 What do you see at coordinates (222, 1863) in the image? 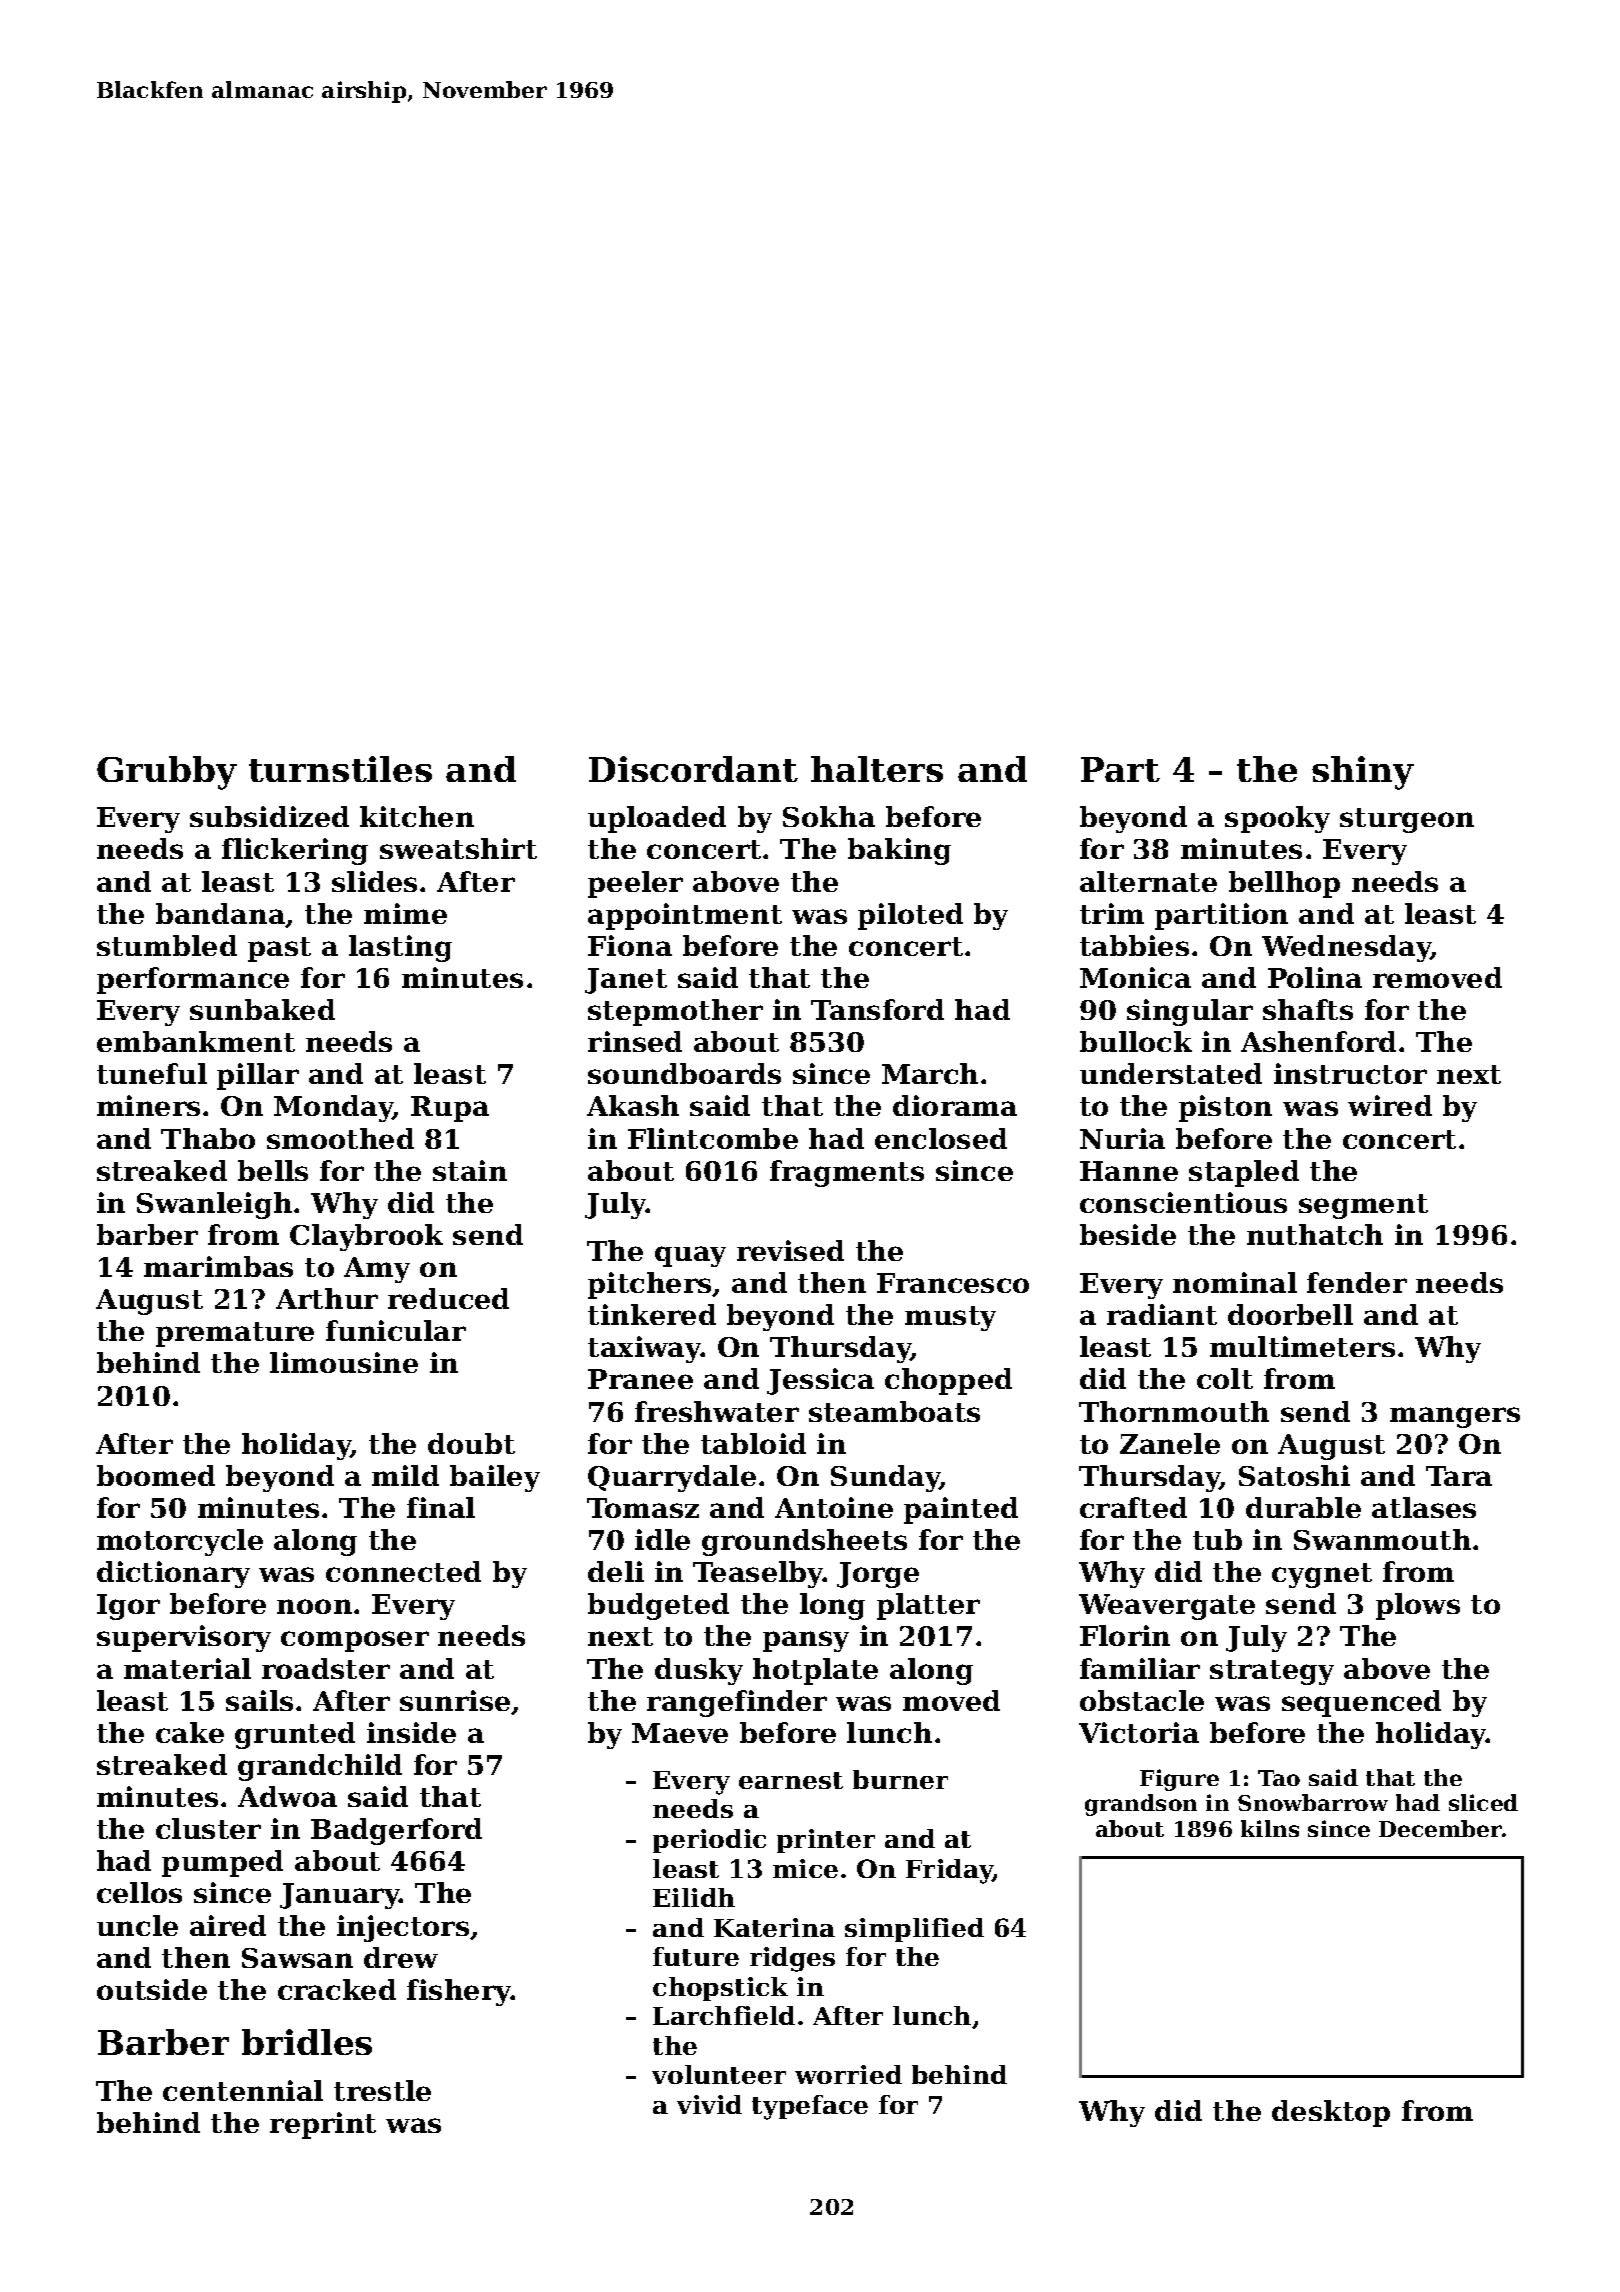
I see `pumped` at bounding box center [222, 1863].
